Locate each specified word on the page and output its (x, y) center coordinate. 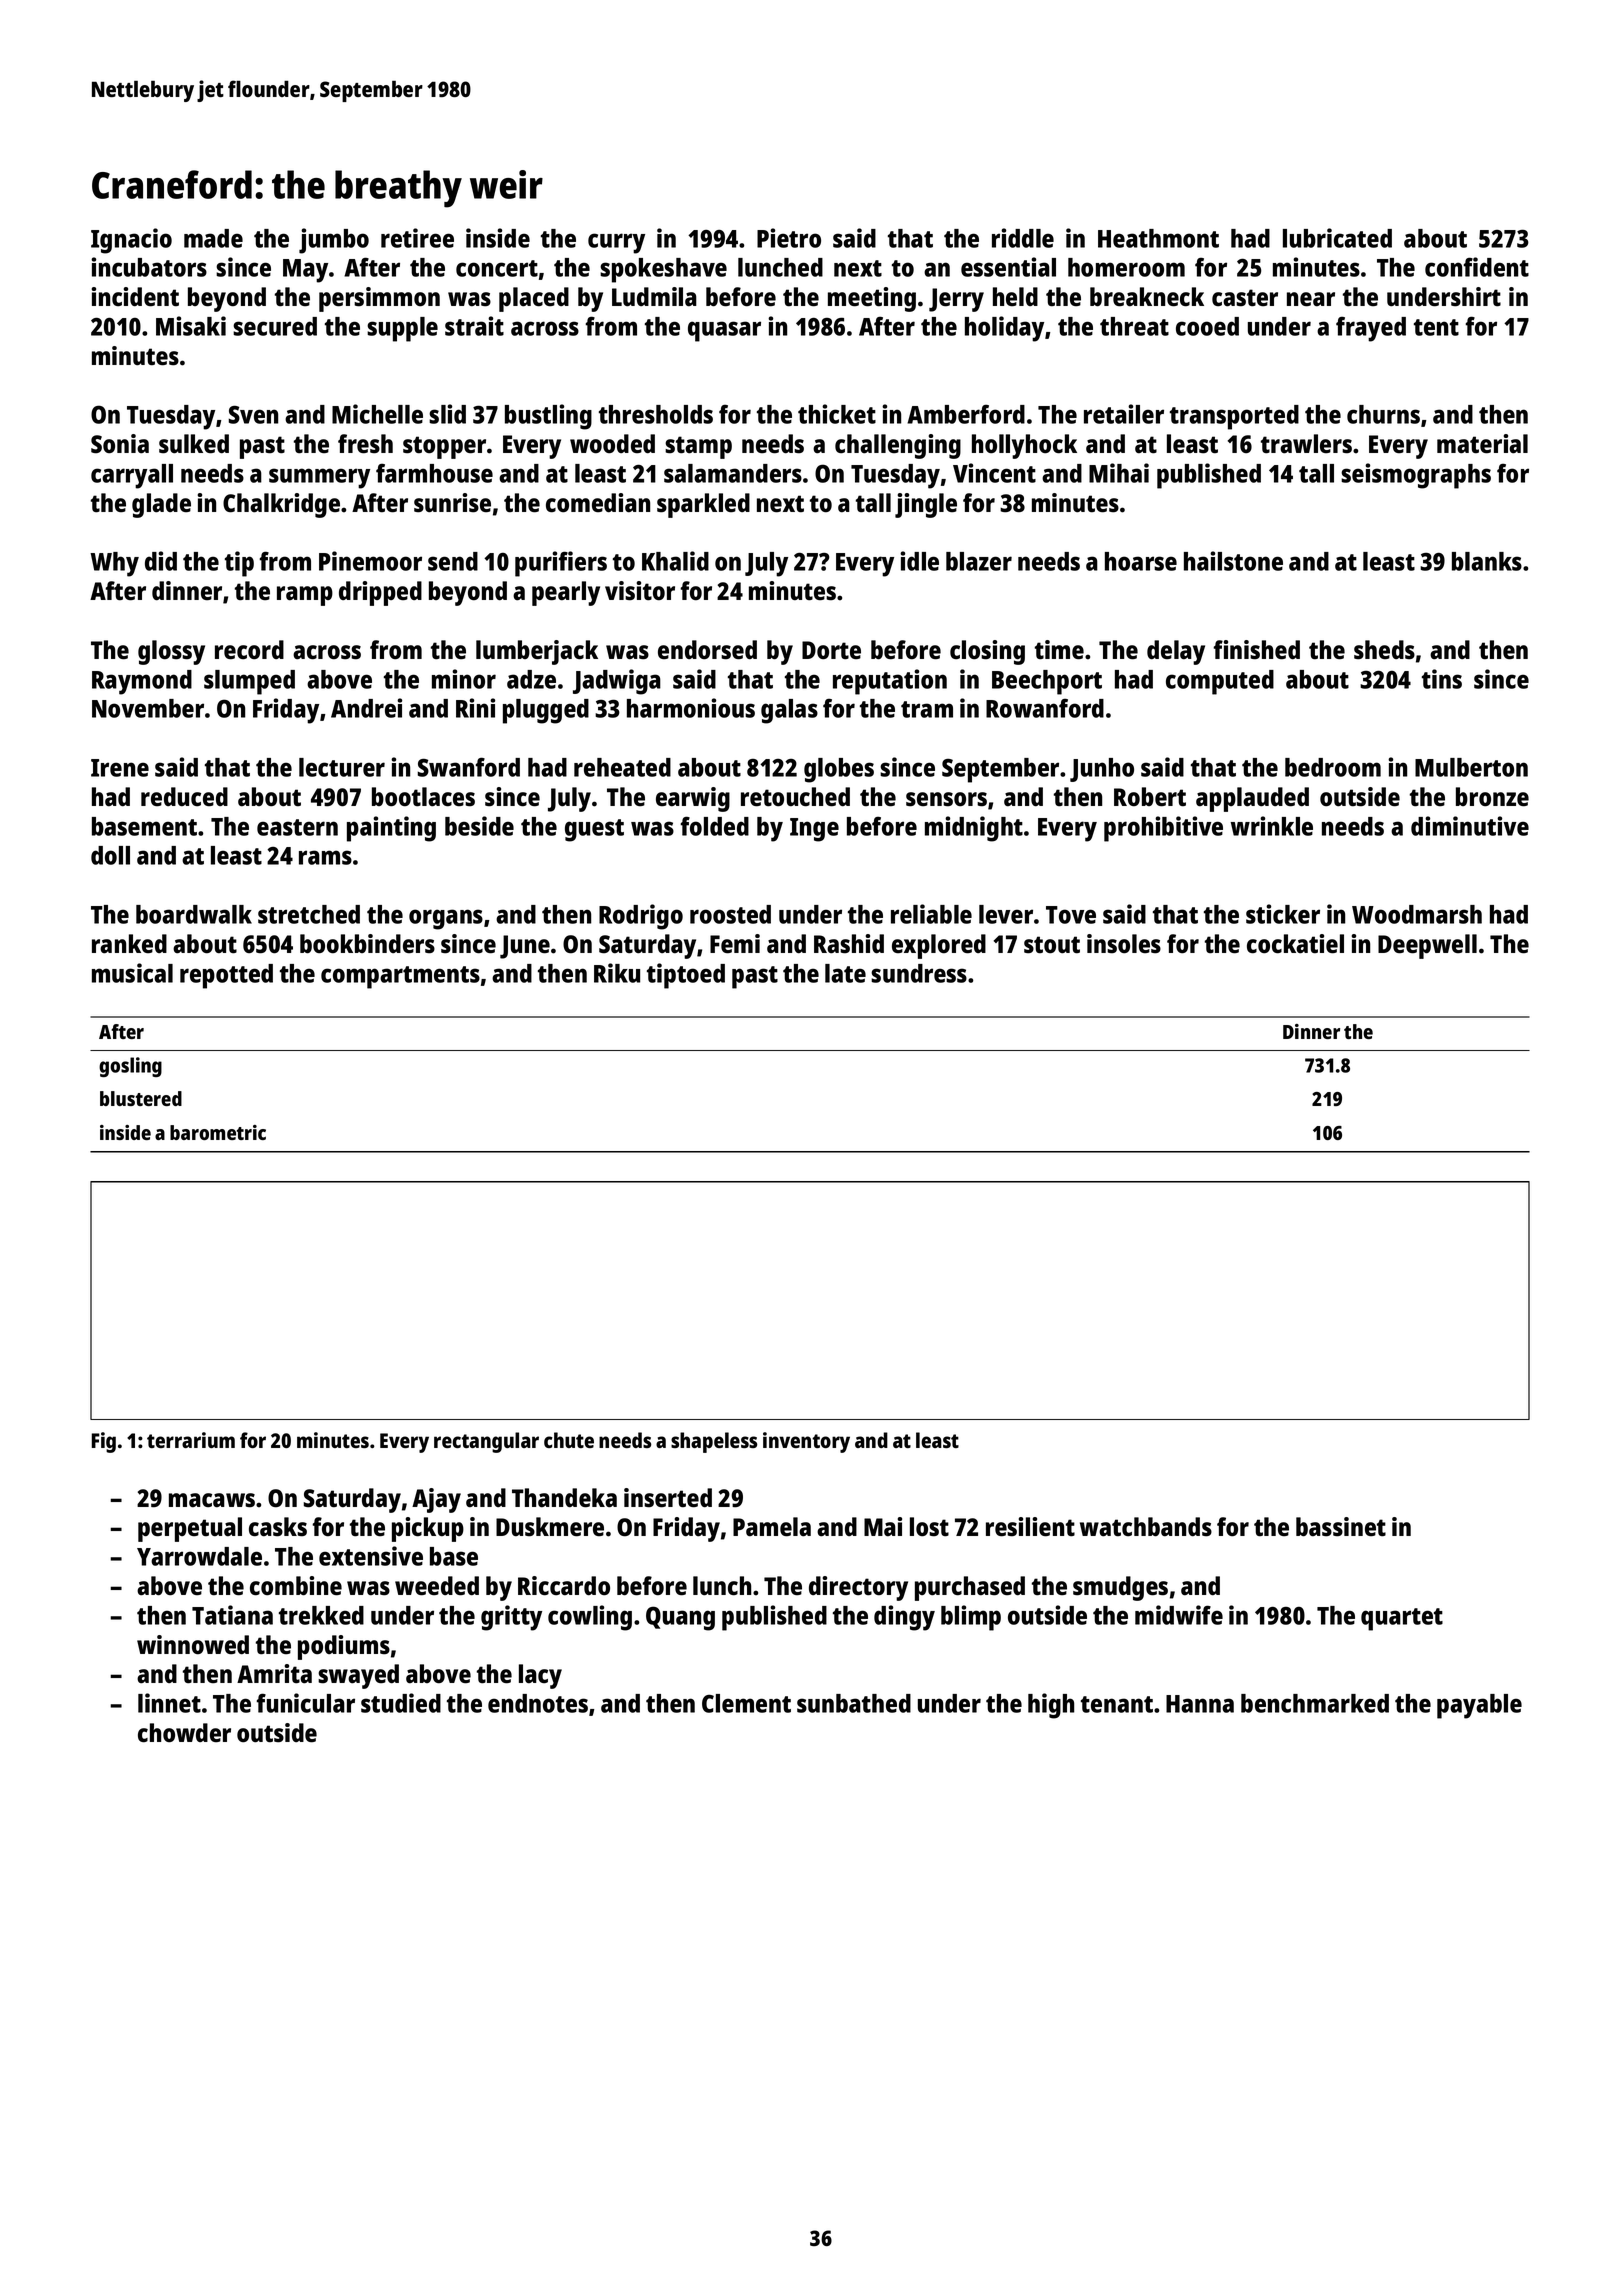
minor (464, 679)
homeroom (1126, 267)
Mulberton (1471, 767)
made (213, 238)
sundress (919, 973)
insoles (1124, 944)
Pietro (789, 238)
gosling (130, 1067)
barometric (218, 1132)
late (845, 973)
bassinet (1341, 1527)
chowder (184, 1733)
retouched (795, 797)
